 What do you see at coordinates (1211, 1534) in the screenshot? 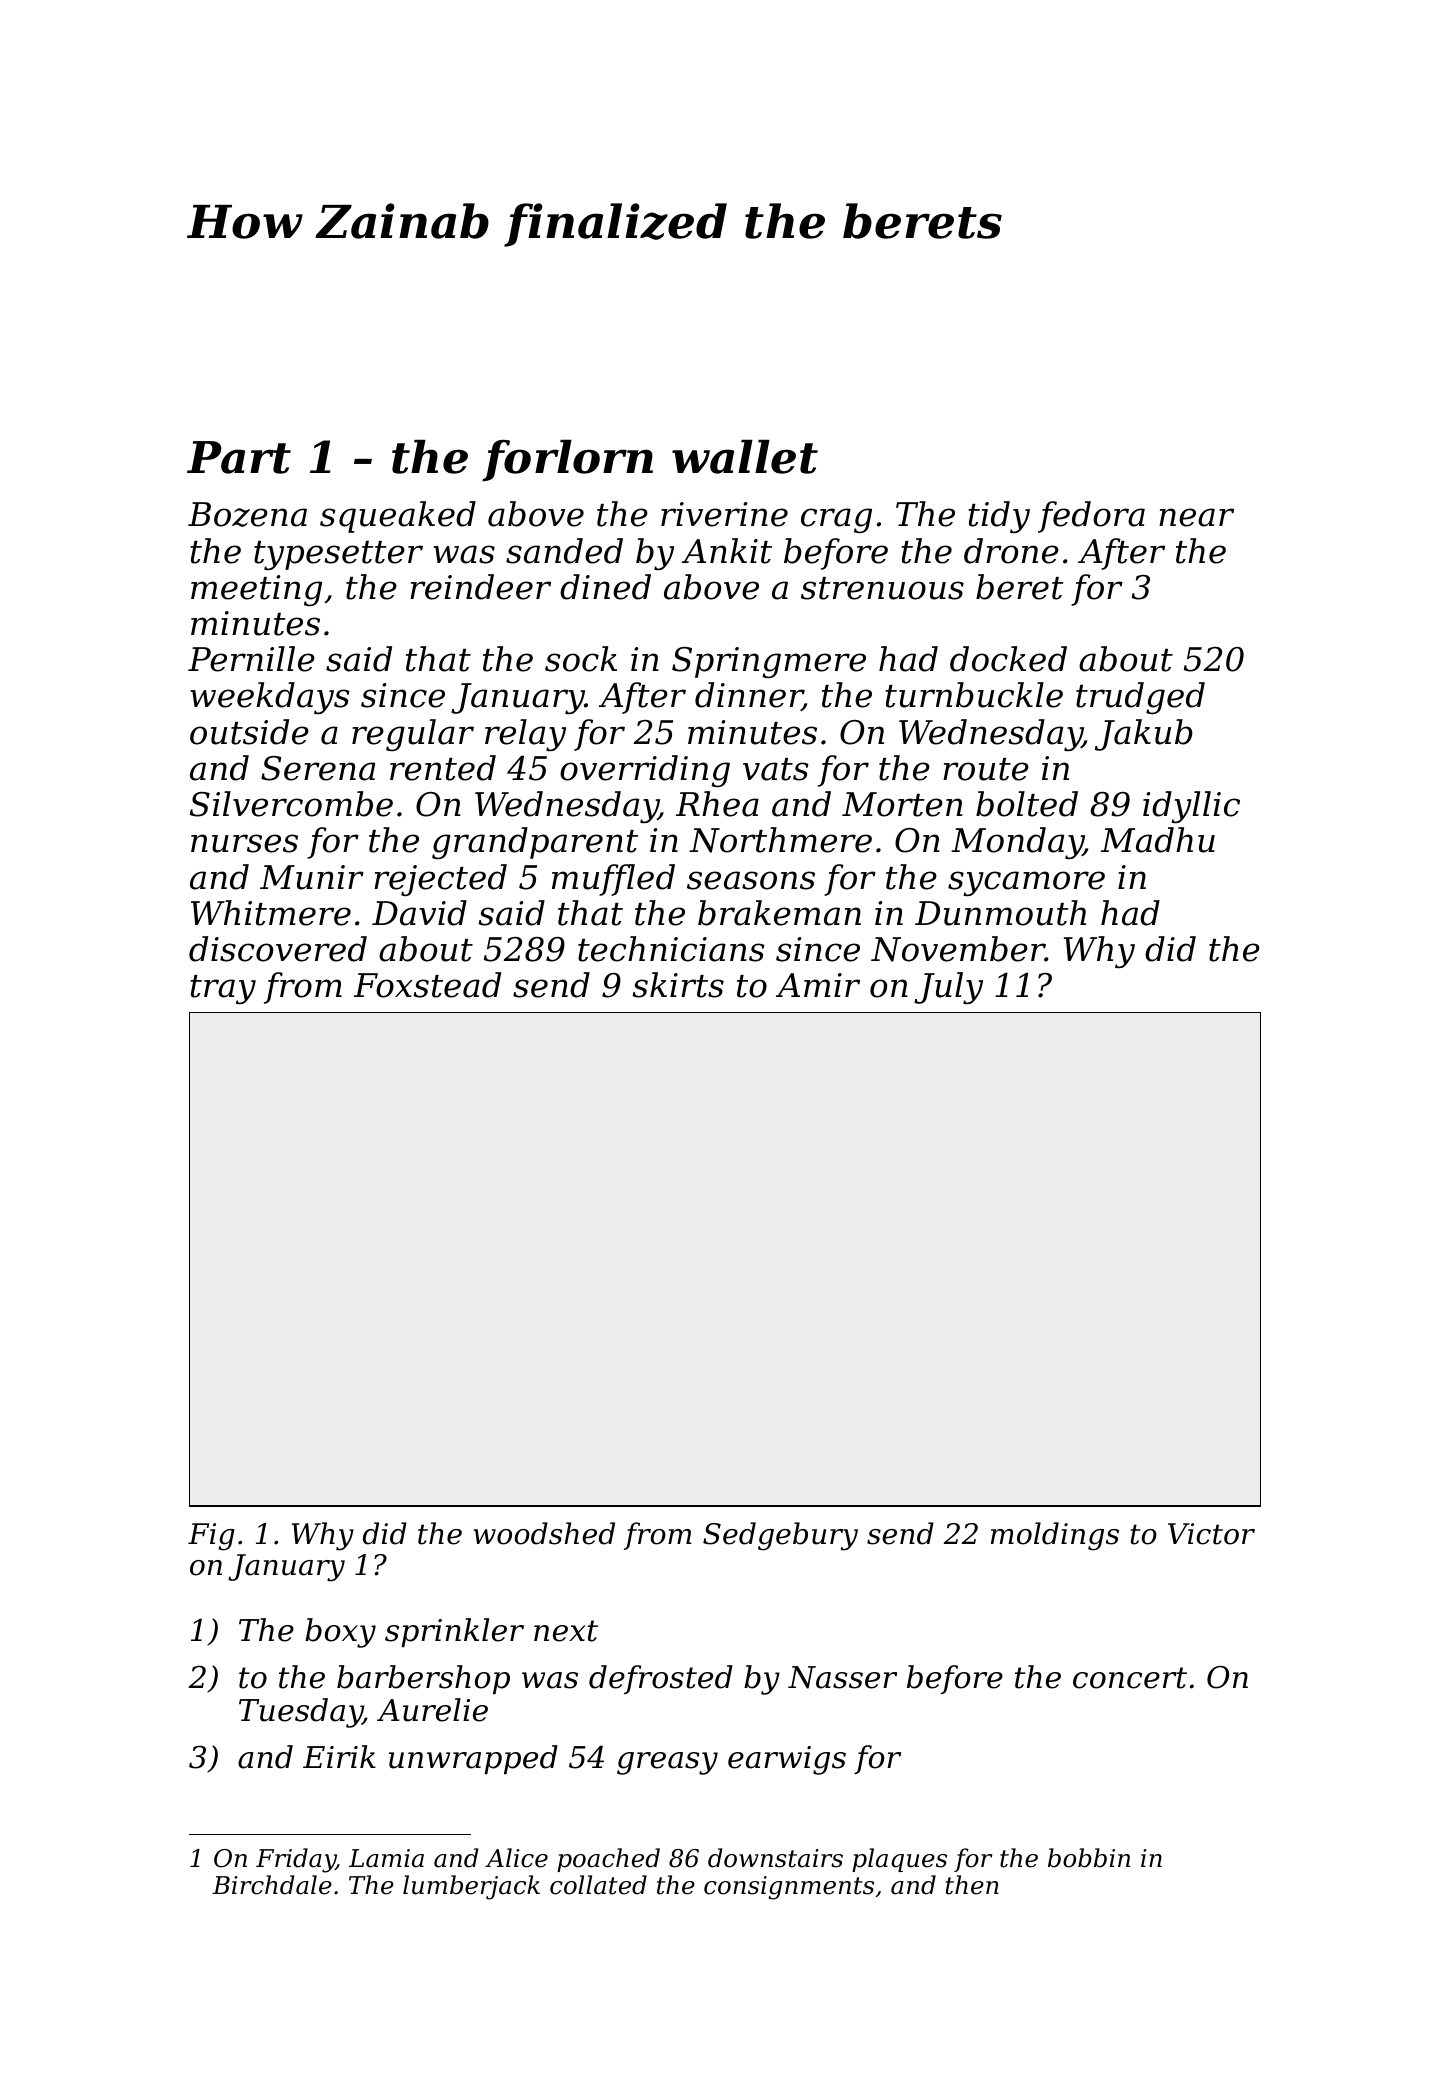
I see `Victor` at bounding box center [1211, 1534].
